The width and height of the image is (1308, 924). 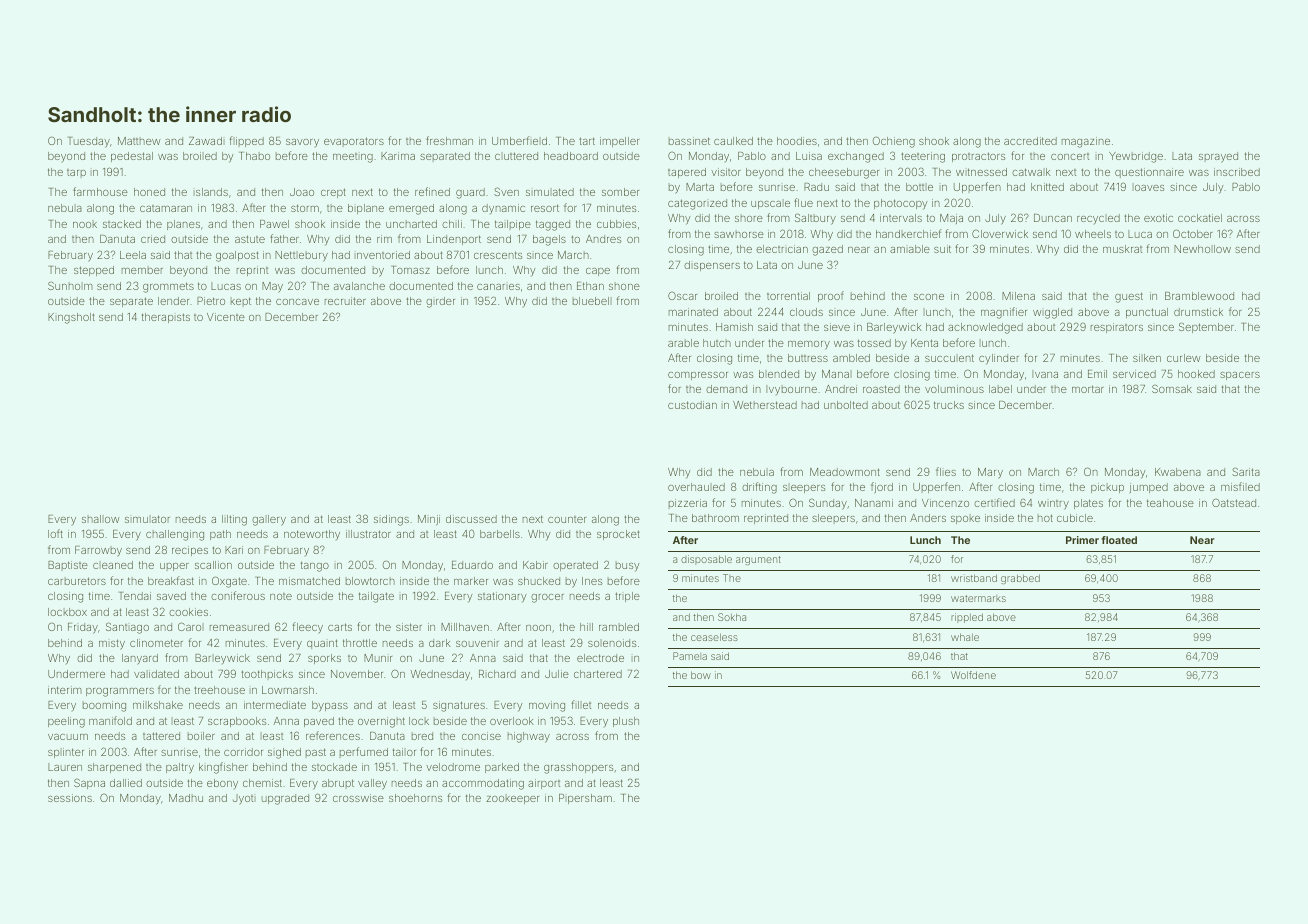 I want to click on interim, so click(x=65, y=690).
